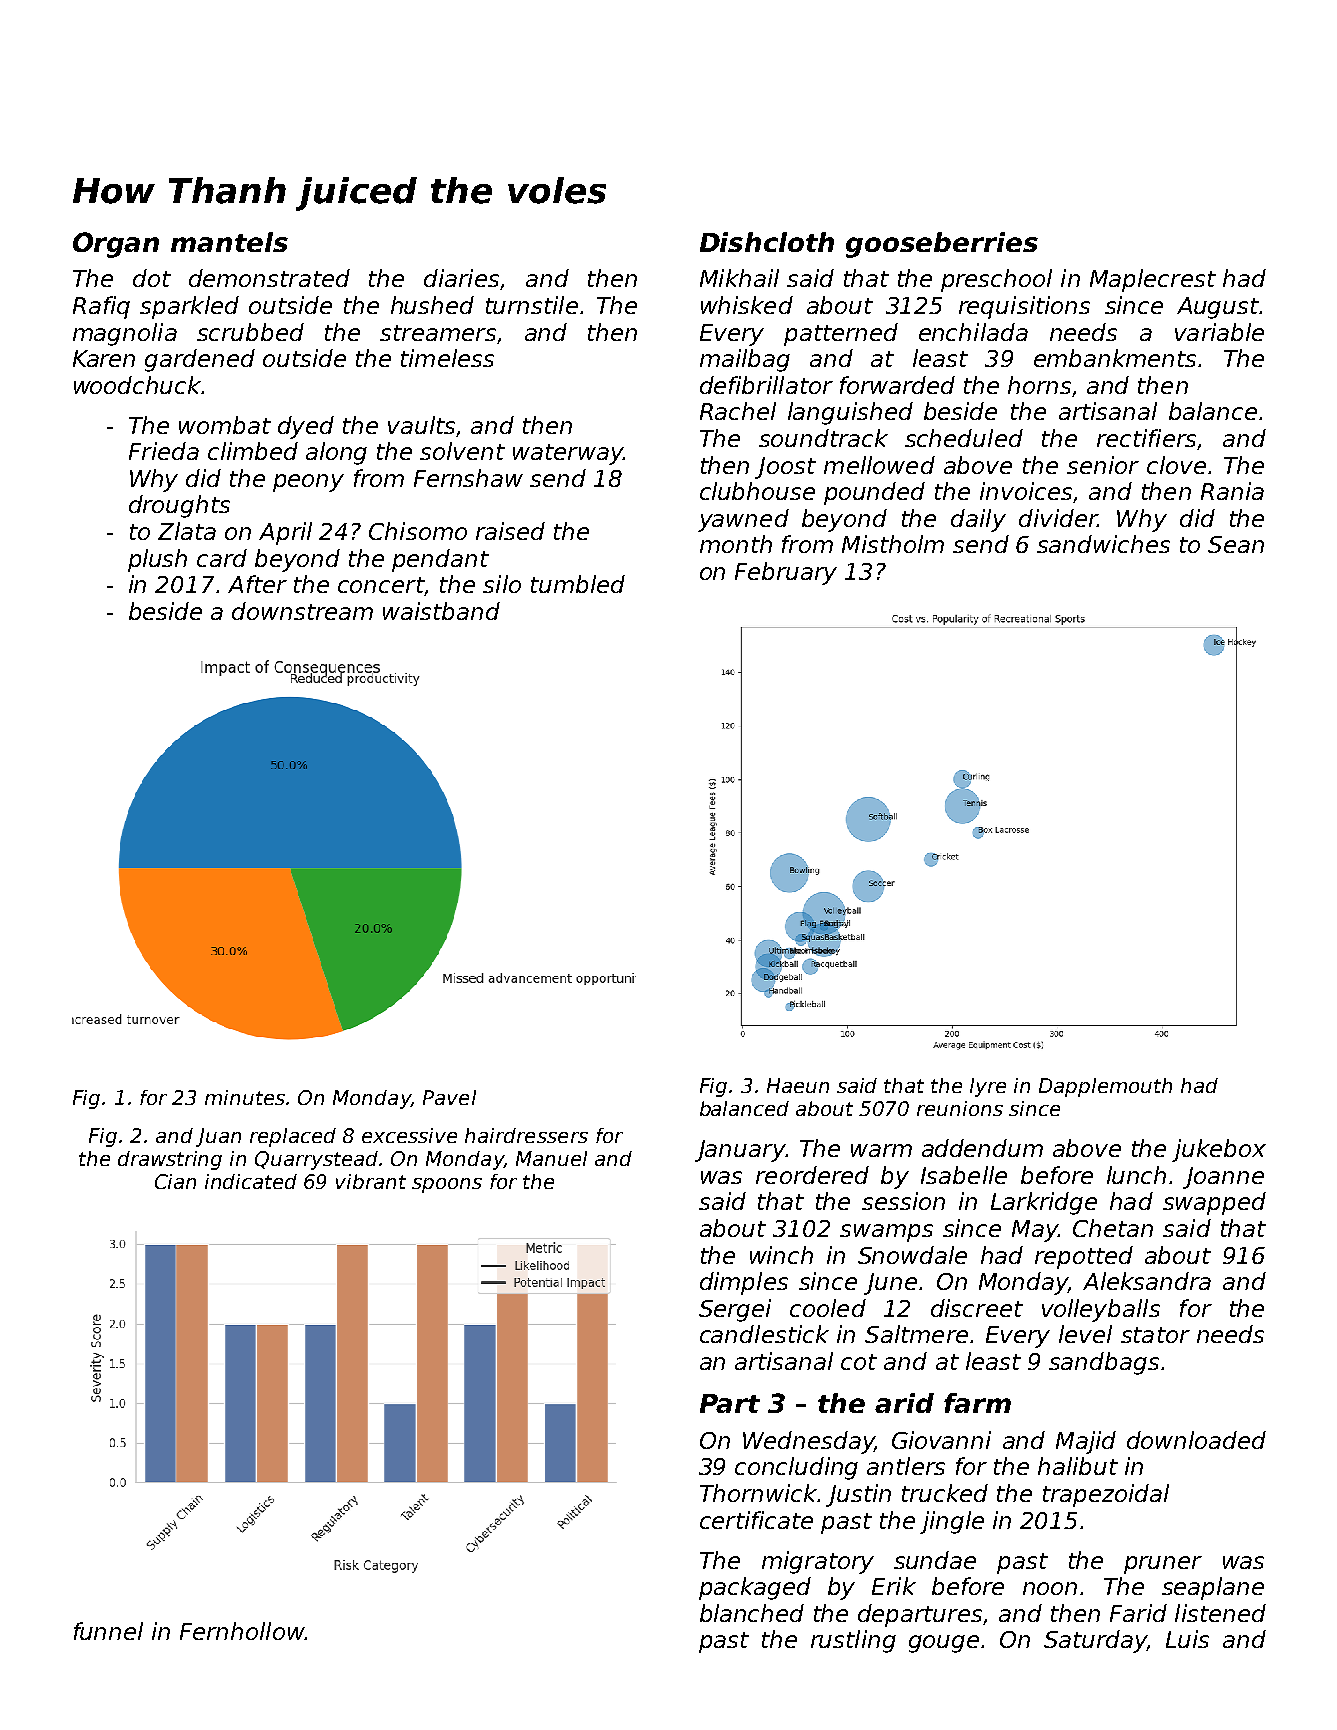 The width and height of the screenshot is (1337, 1730). I want to click on Mistholm, so click(893, 544).
